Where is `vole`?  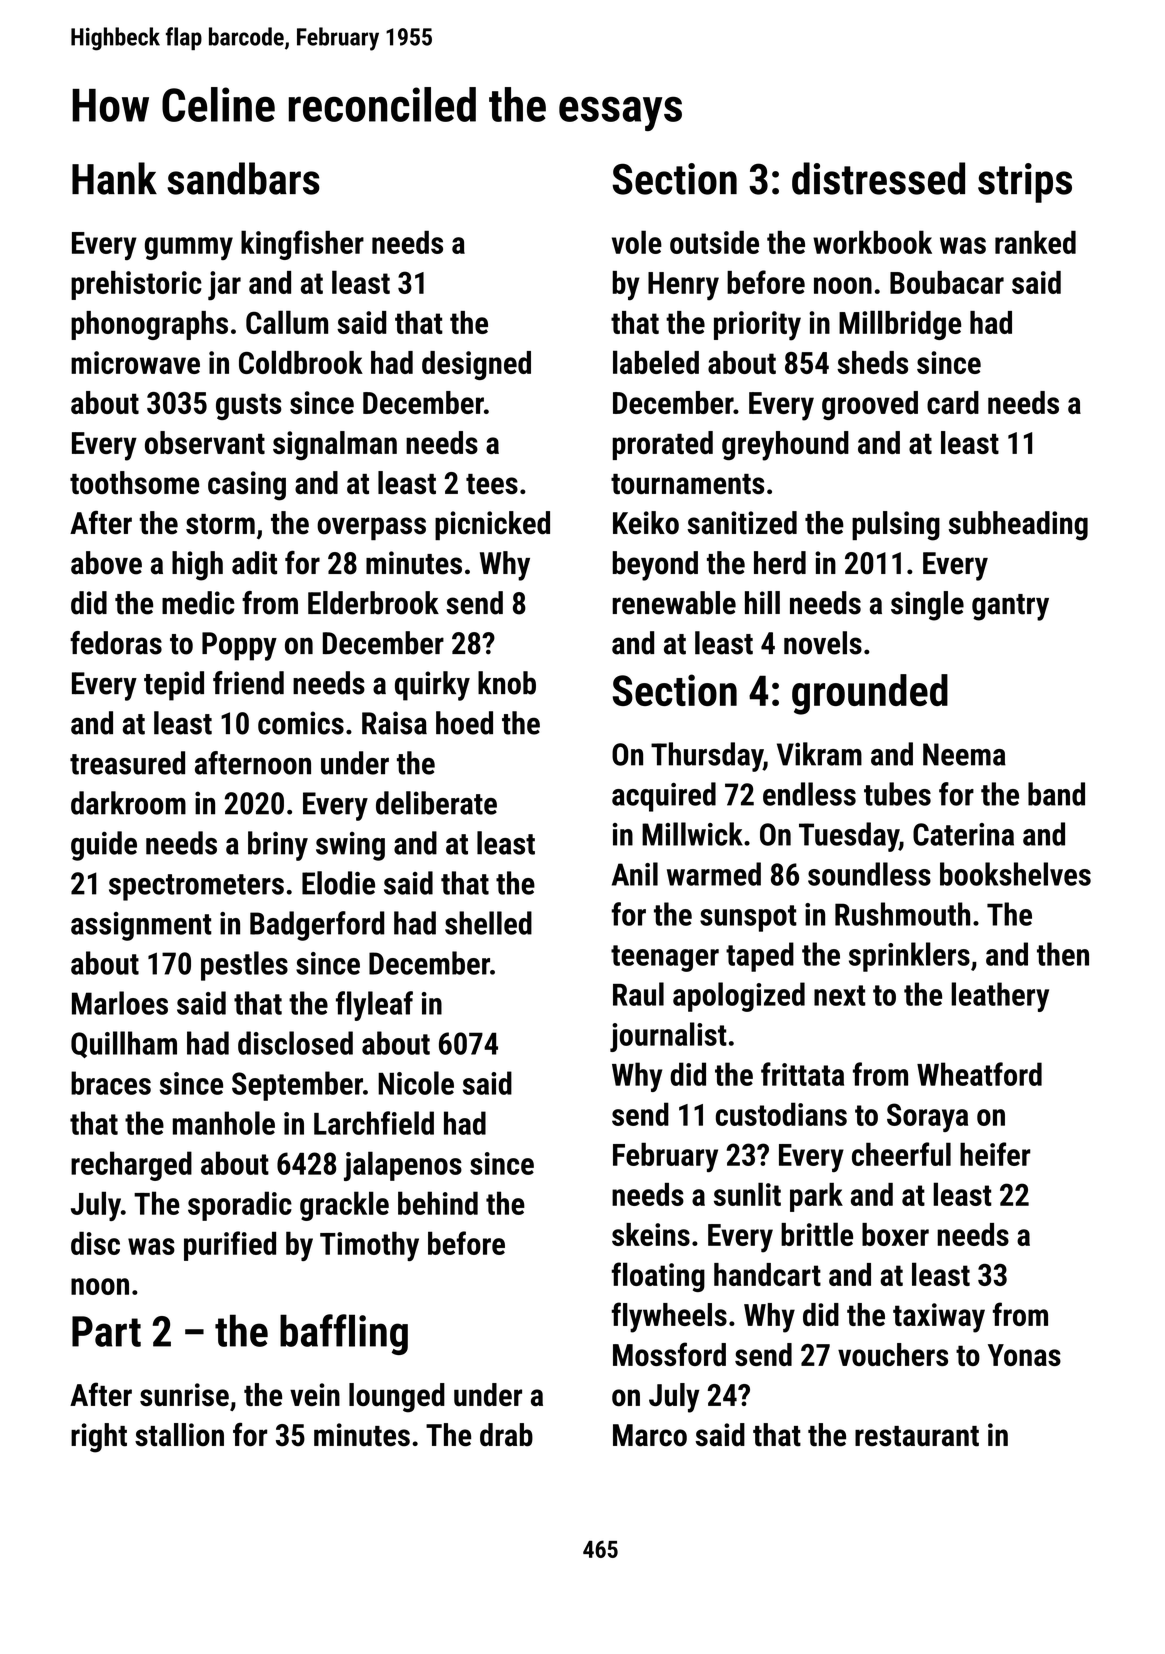
vole is located at coordinates (637, 242).
